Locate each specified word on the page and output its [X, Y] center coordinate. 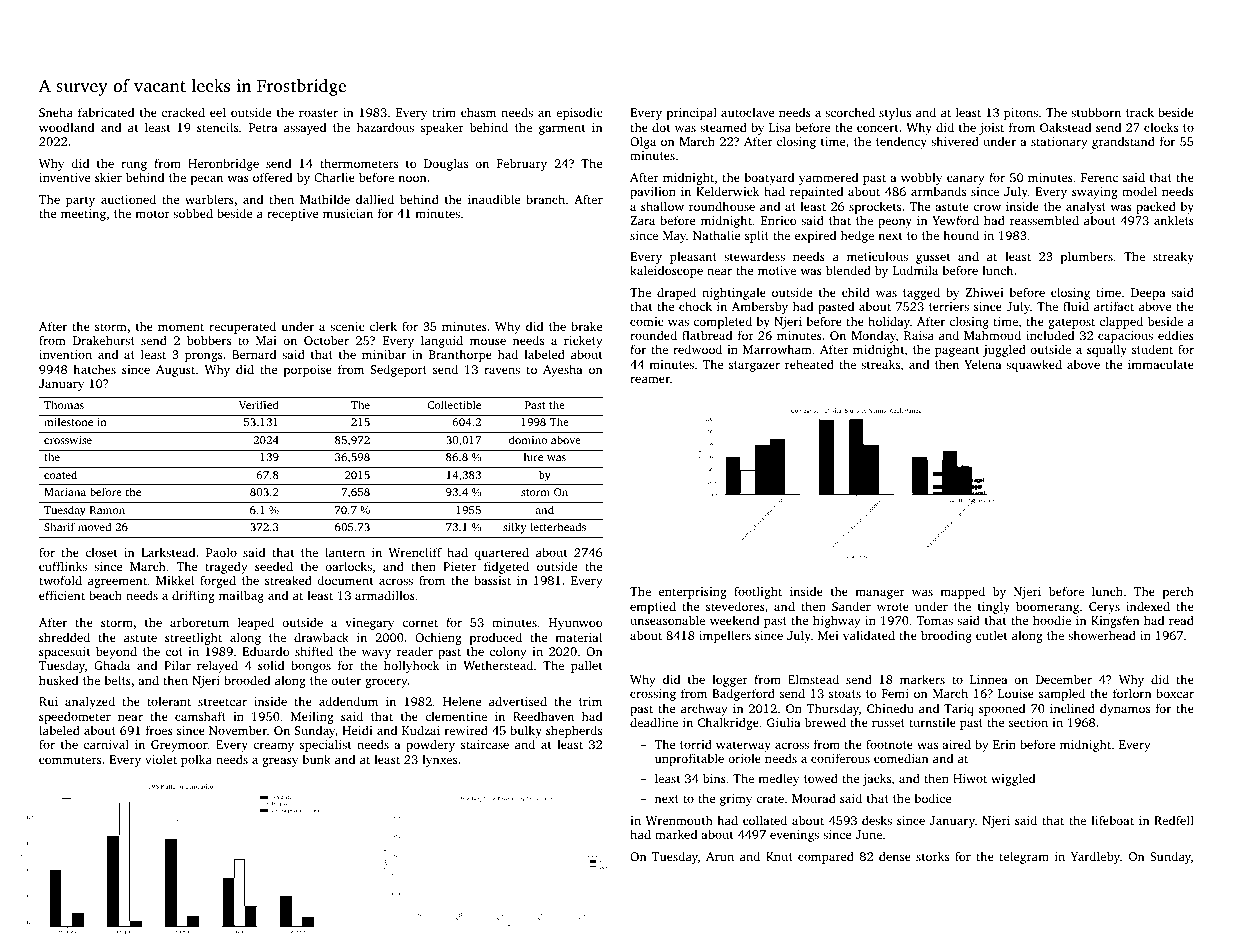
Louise [1016, 693]
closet [101, 552]
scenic [347, 326]
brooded [247, 680]
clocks [1161, 127]
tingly [994, 607]
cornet [420, 623]
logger [730, 681]
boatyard [769, 178]
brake [586, 326]
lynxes [439, 760]
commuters [70, 760]
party [80, 201]
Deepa [1148, 294]
